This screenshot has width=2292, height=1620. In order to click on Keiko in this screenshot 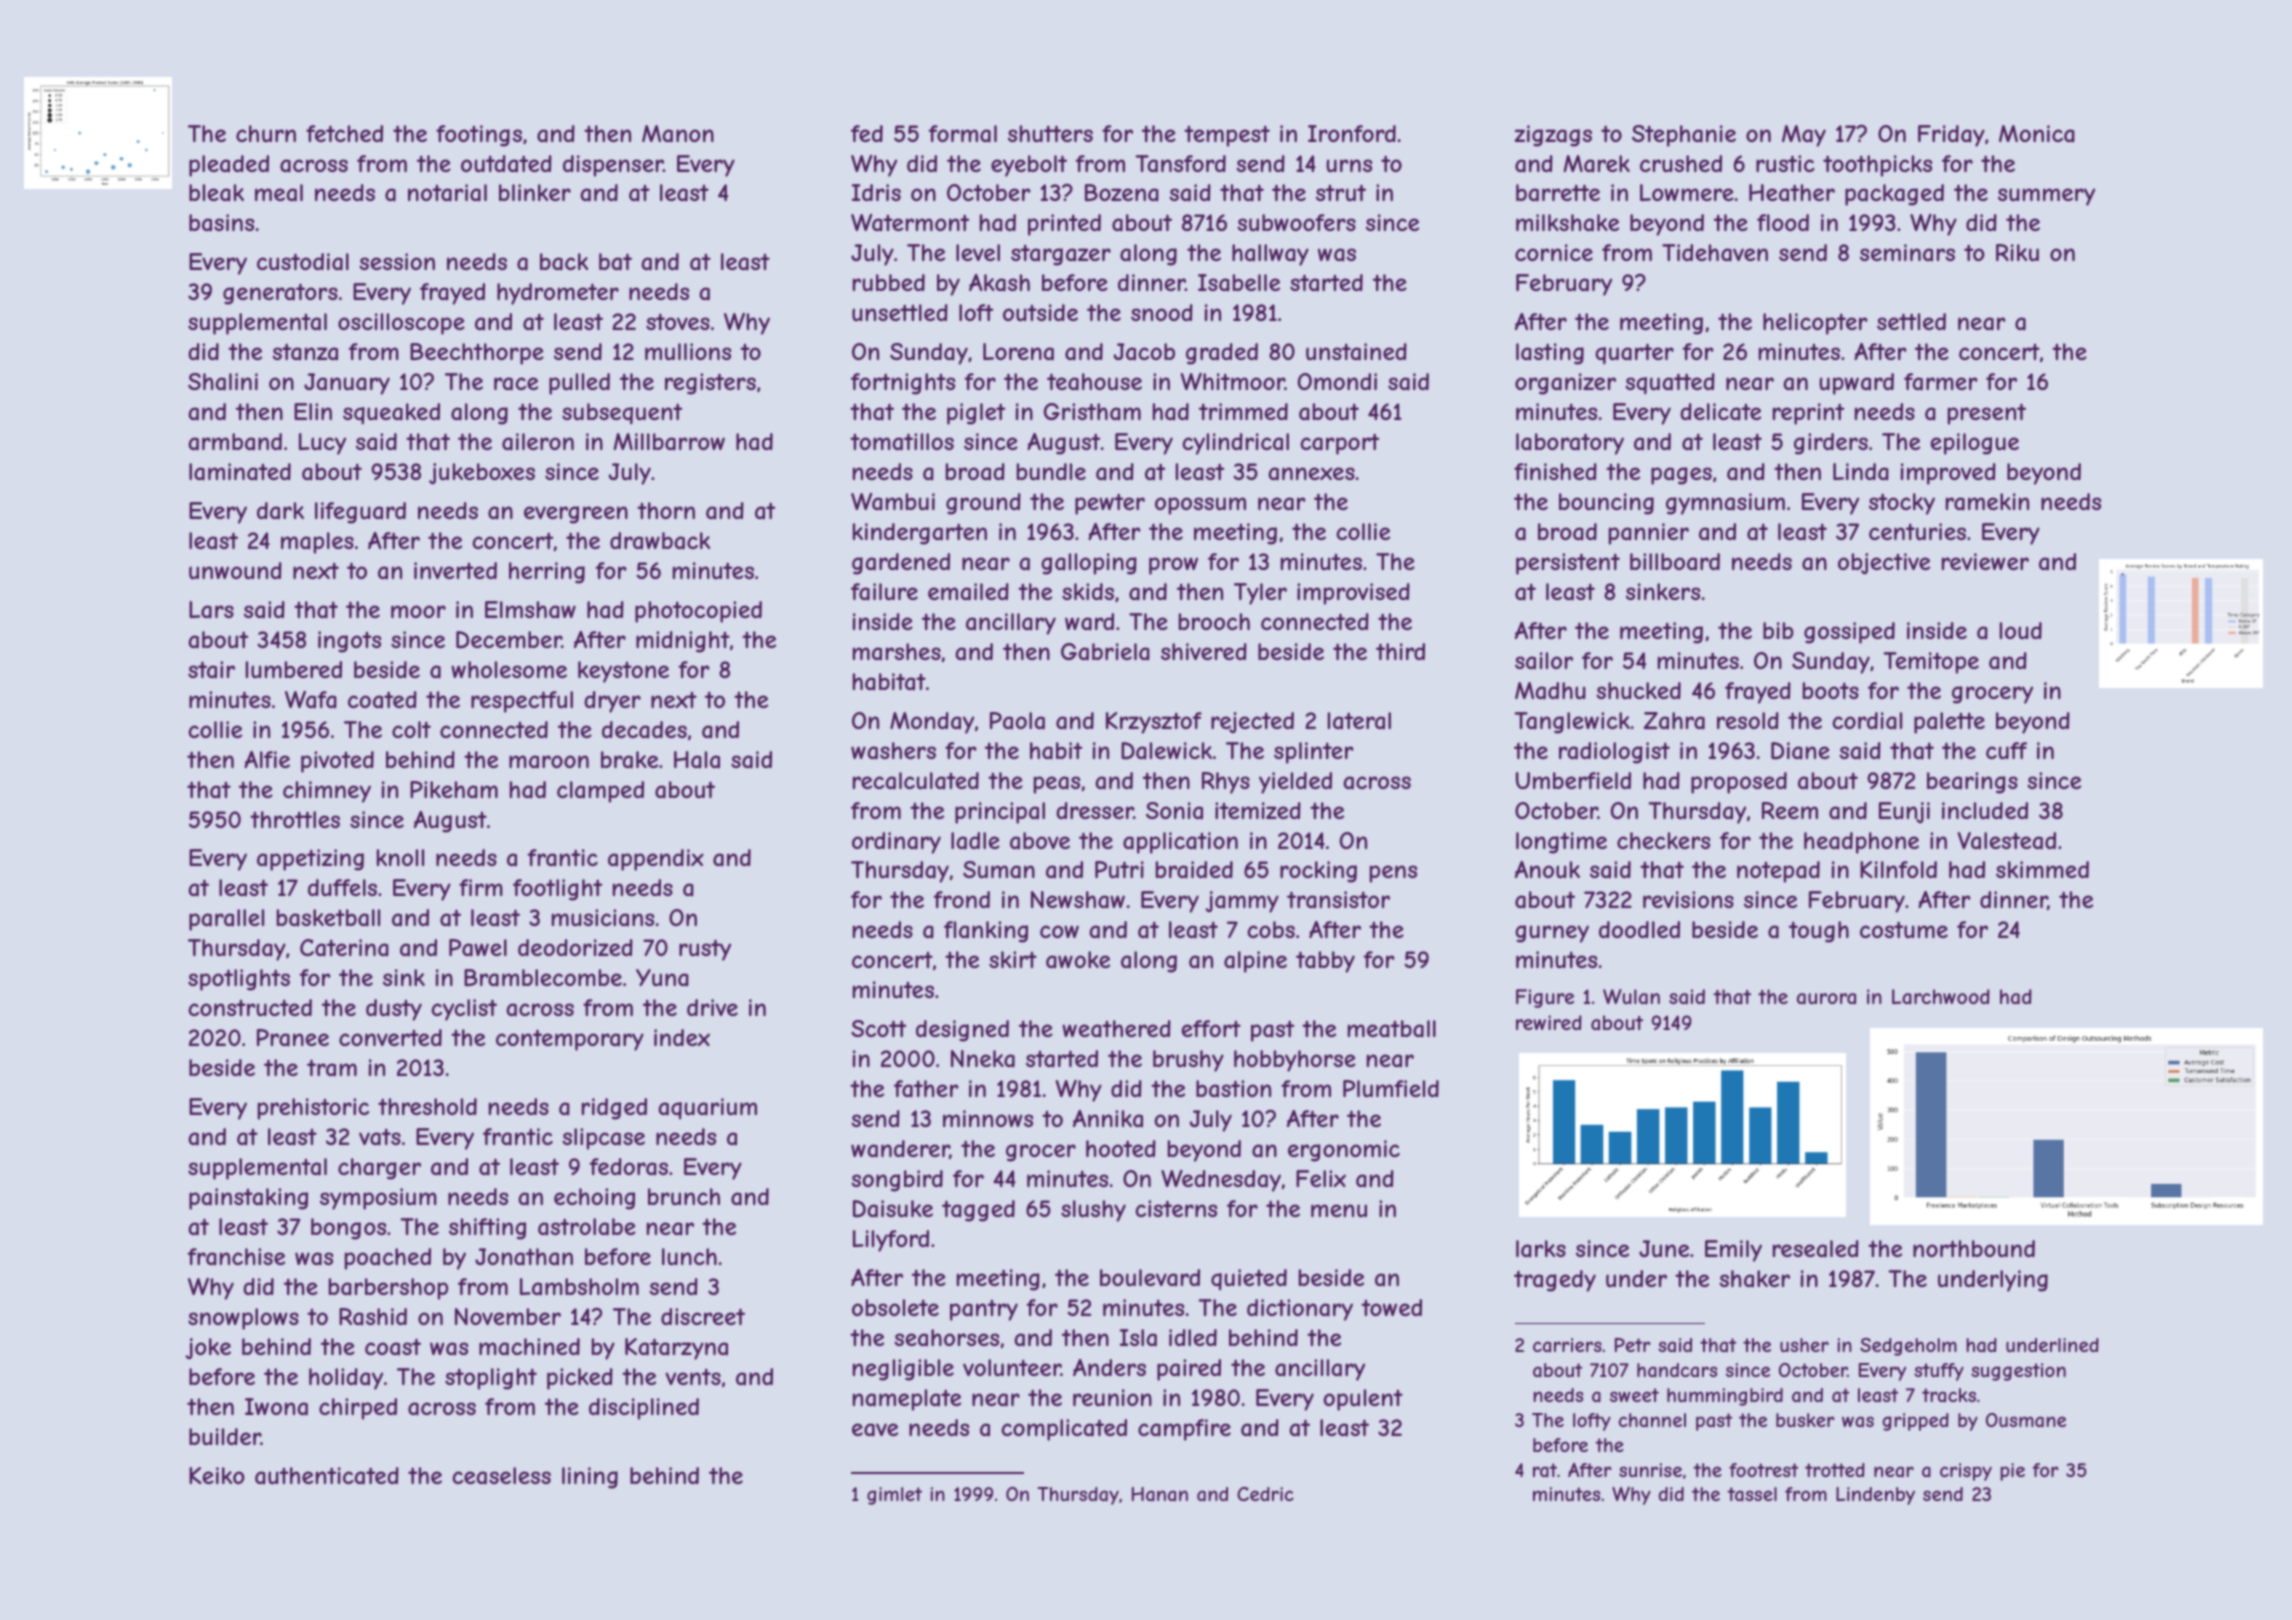, I will do `click(217, 1475)`.
